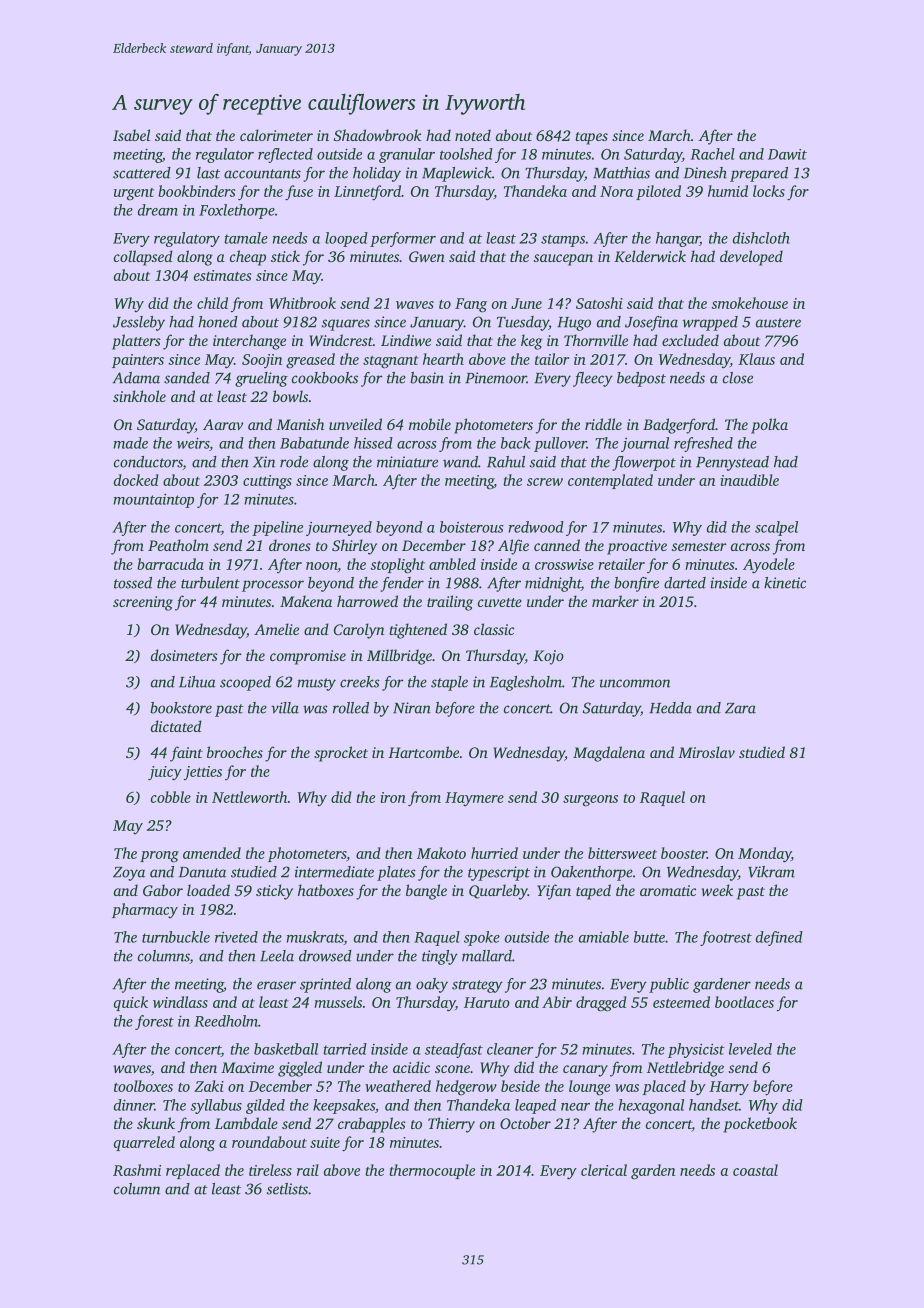 The width and height of the screenshot is (924, 1308). Describe the element at coordinates (276, 135) in the screenshot. I see `calorimeter` at that location.
